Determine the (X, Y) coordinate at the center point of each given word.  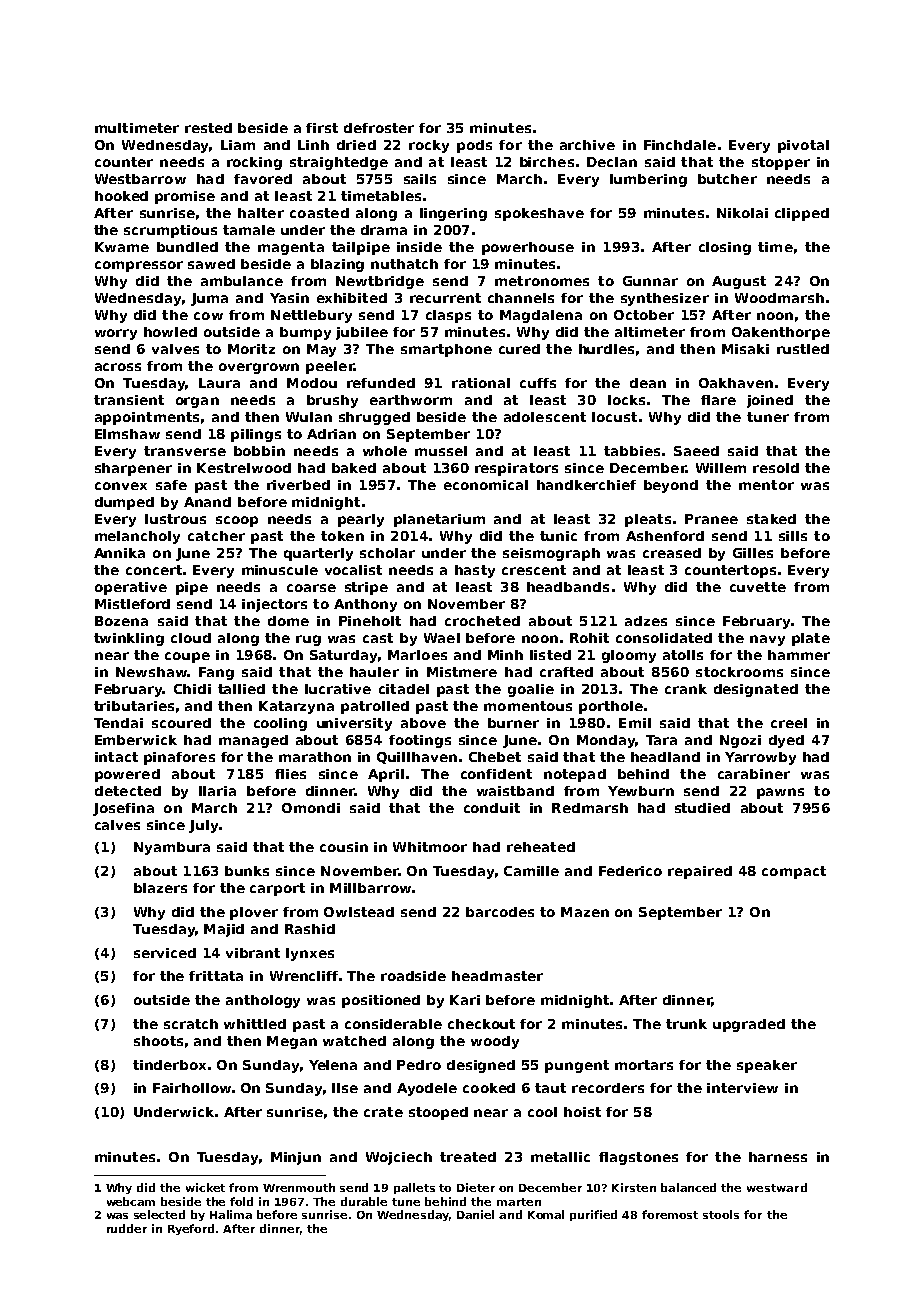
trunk (686, 1024)
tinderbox (169, 1065)
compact (794, 872)
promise (185, 197)
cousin (344, 847)
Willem (721, 468)
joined (770, 401)
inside (419, 247)
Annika (119, 553)
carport (277, 889)
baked (354, 468)
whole (385, 451)
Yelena (333, 1065)
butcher (727, 179)
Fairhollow (192, 1088)
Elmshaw (127, 434)
